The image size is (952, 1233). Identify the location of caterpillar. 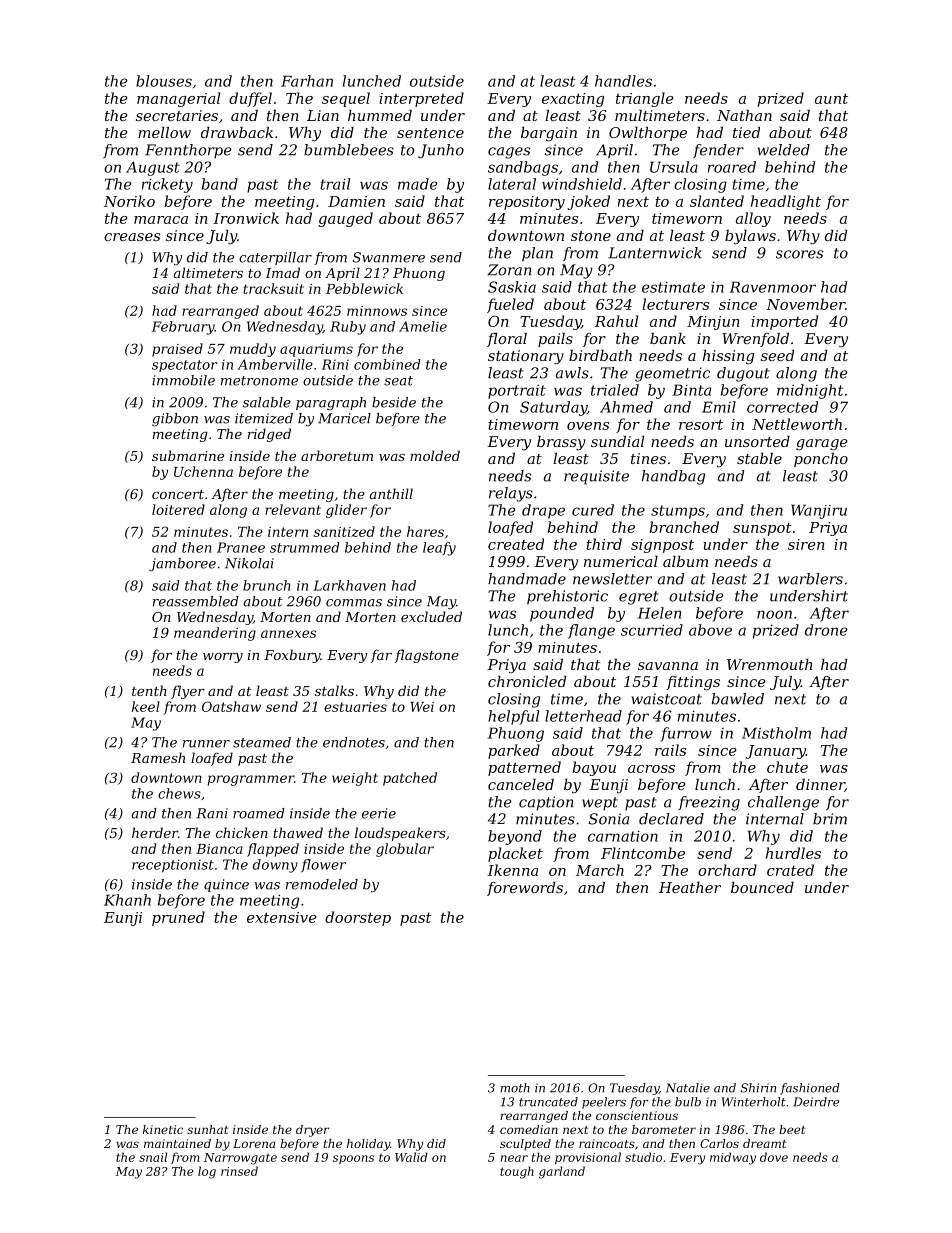
(275, 258).
